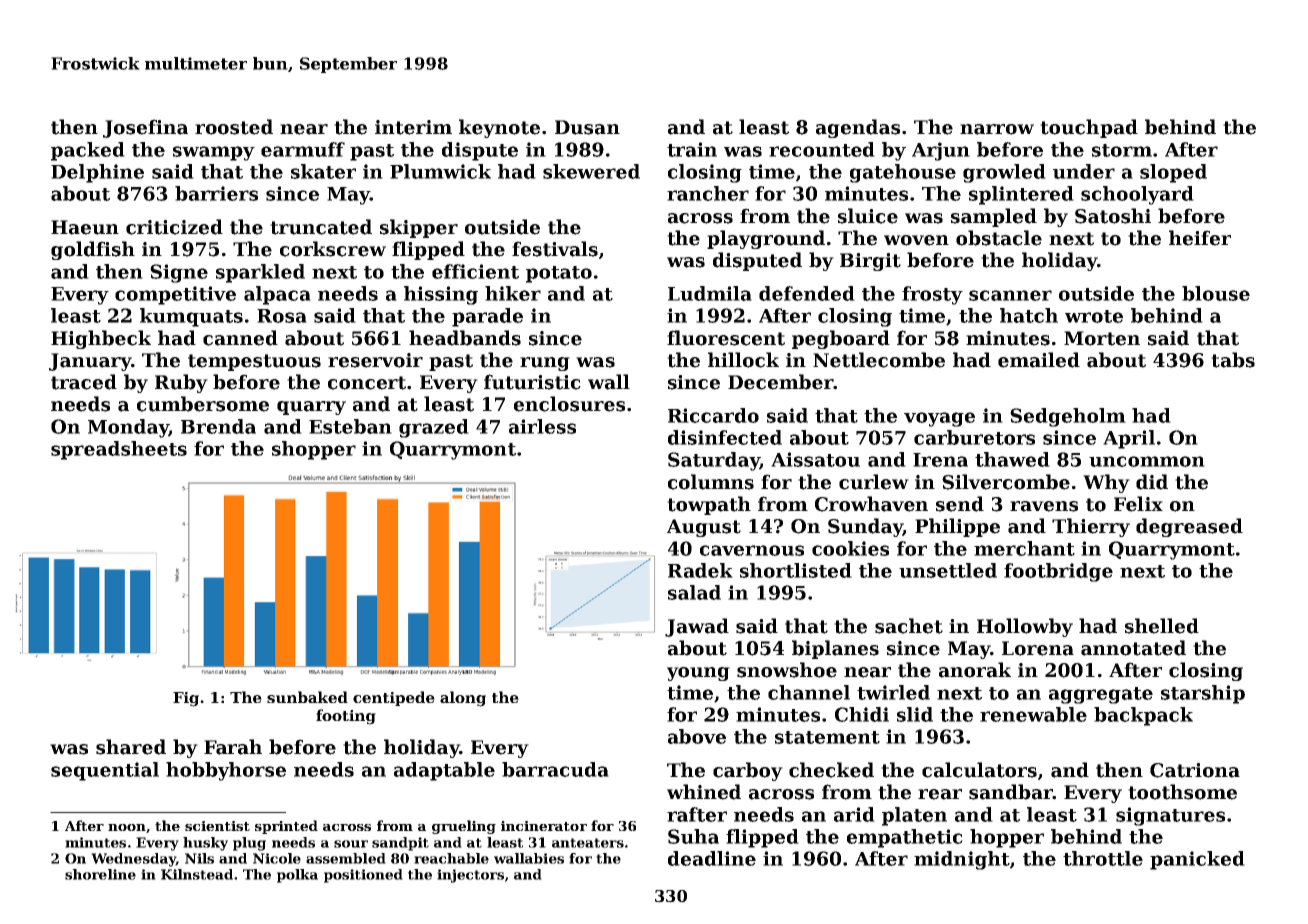  I want to click on recounted, so click(822, 149).
